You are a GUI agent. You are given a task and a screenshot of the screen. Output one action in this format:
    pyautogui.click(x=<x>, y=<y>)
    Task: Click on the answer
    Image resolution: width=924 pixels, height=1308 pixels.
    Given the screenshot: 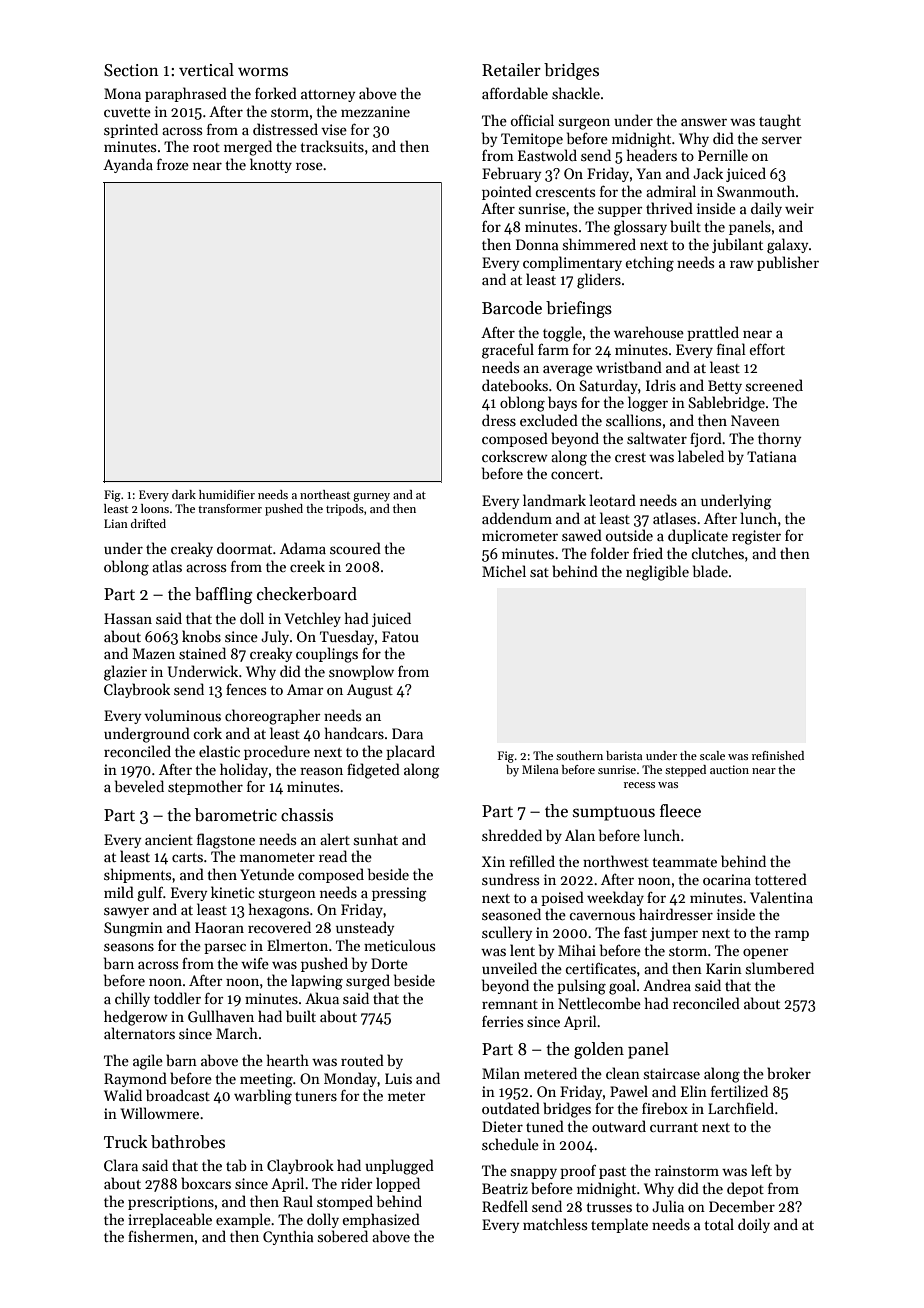 What is the action you would take?
    pyautogui.click(x=704, y=122)
